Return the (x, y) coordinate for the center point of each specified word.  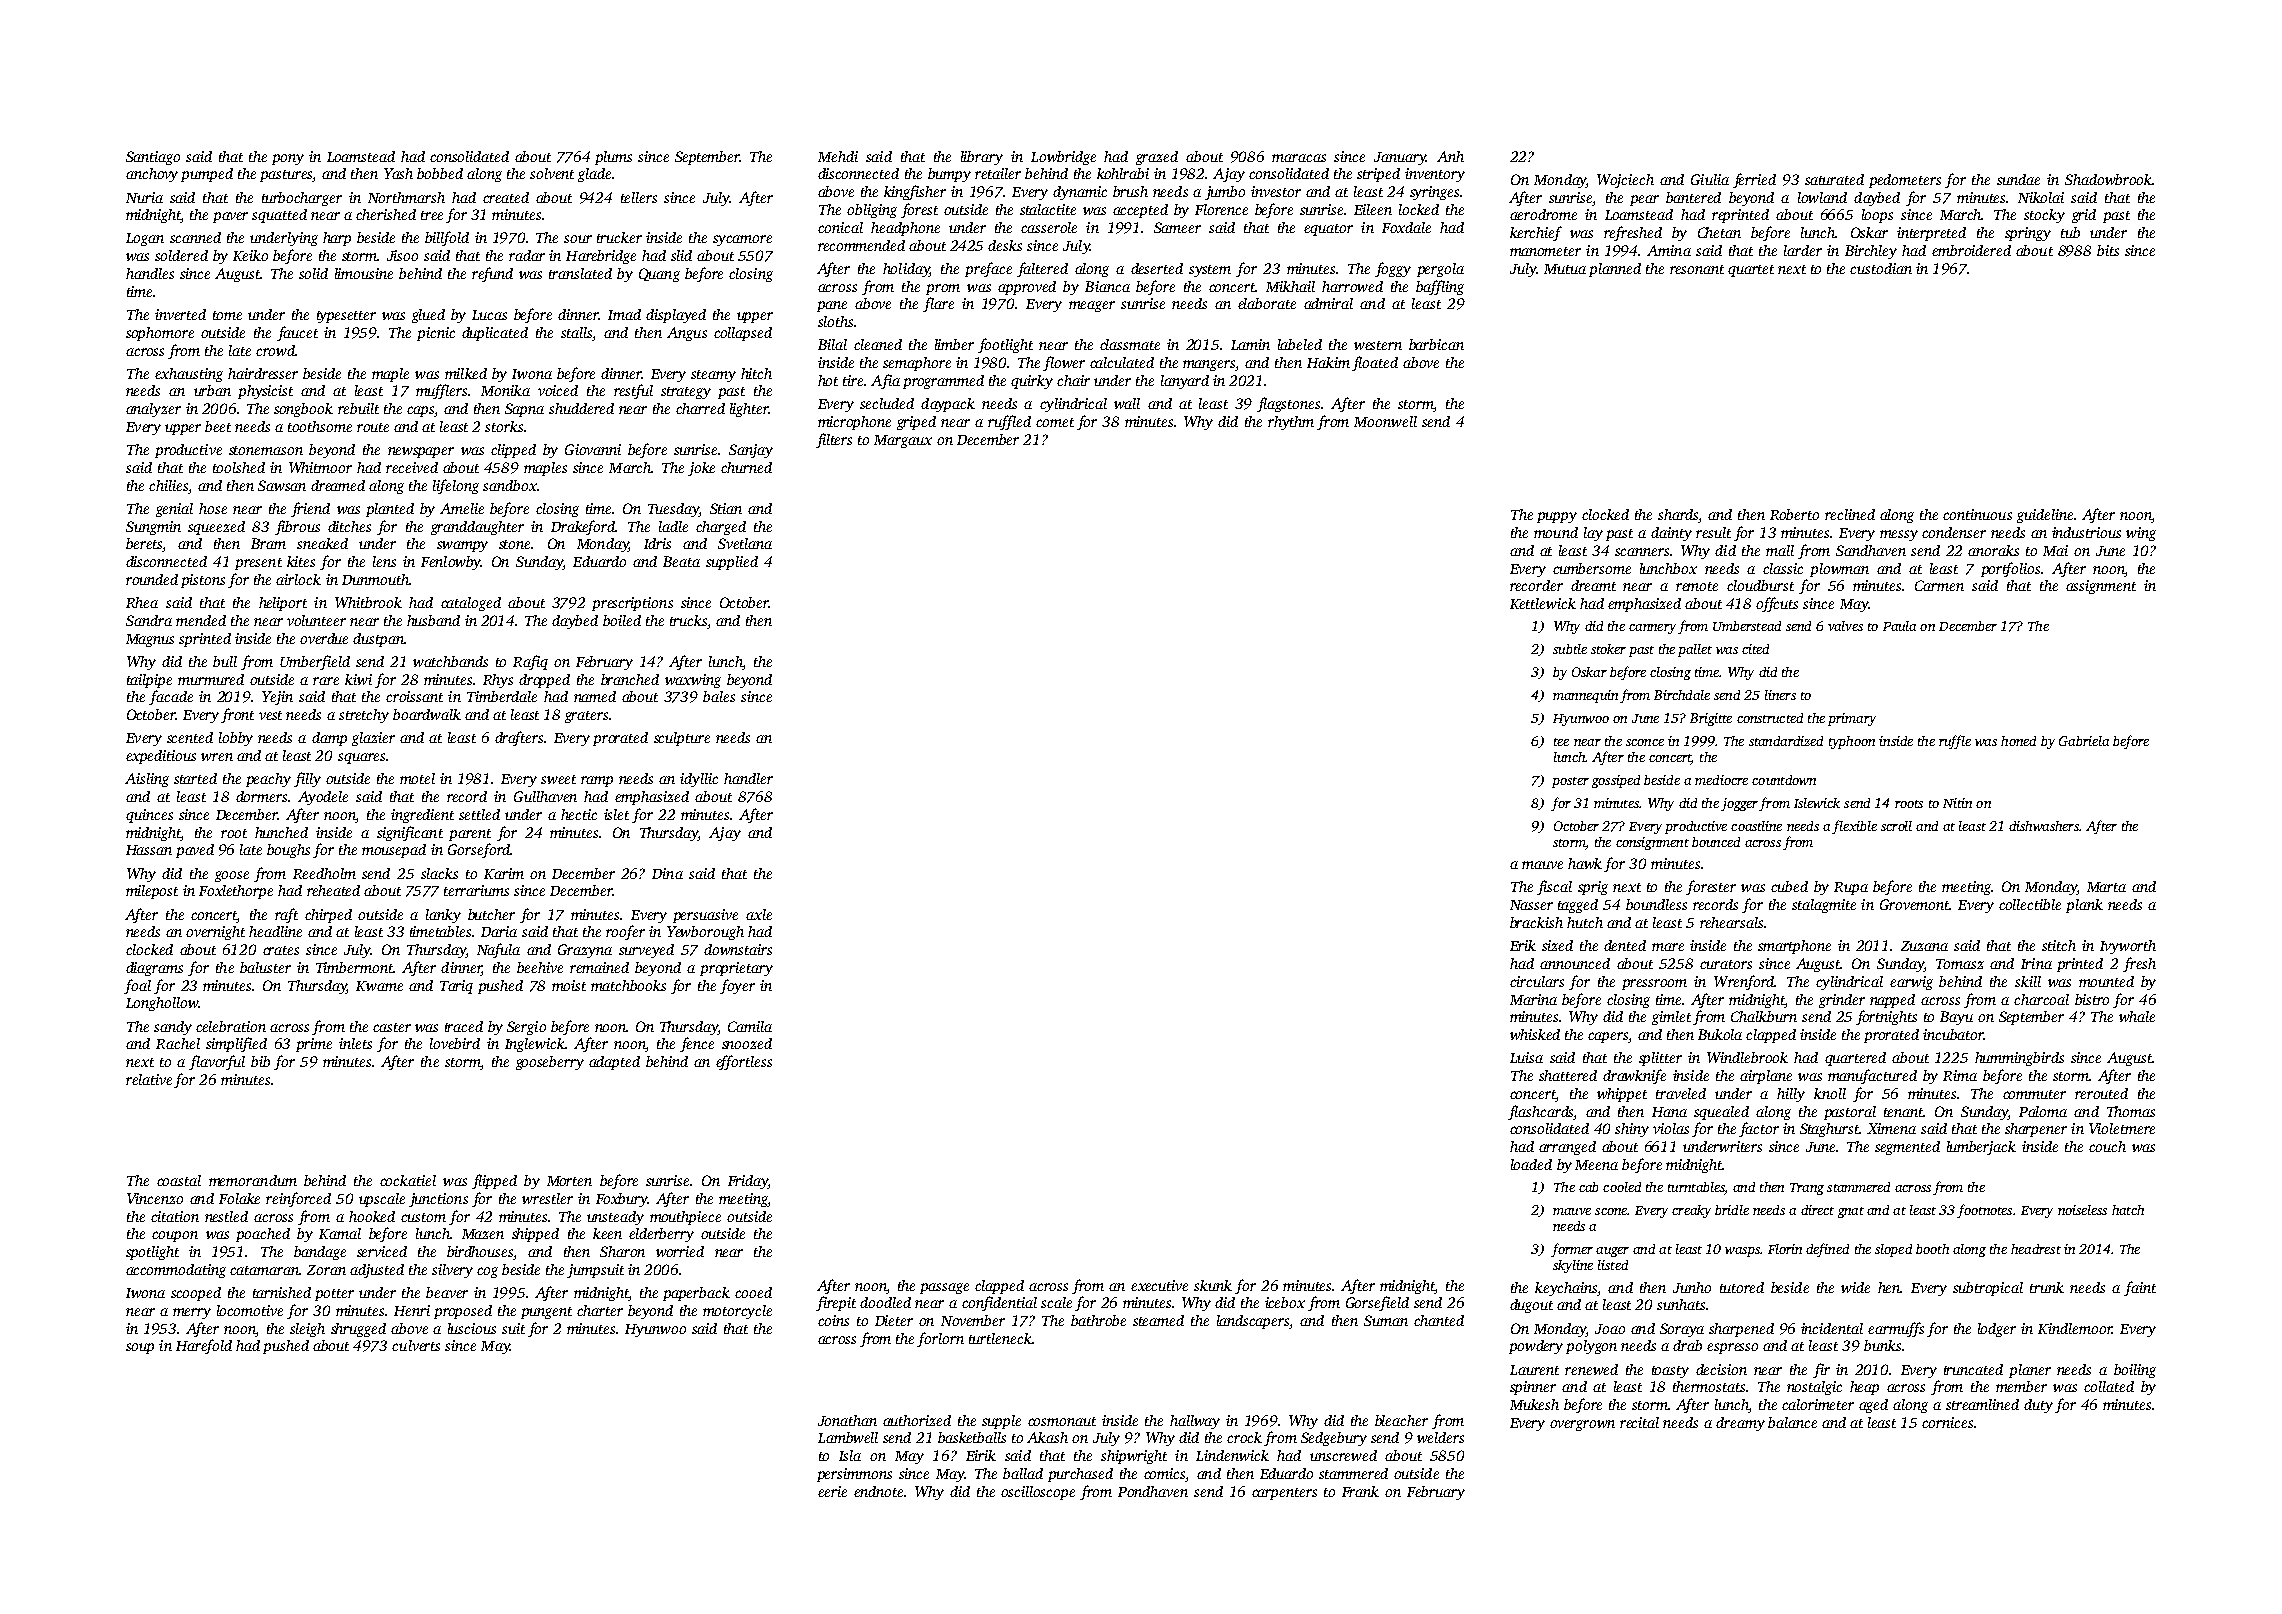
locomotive (250, 1310)
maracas (1299, 158)
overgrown (1582, 1425)
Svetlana (745, 543)
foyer (737, 986)
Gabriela (2084, 741)
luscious (472, 1328)
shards (1678, 516)
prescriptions (632, 604)
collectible (2030, 904)
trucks (688, 620)
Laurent (1534, 1370)
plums (613, 158)
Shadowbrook (2108, 179)
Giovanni (593, 449)
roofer (625, 932)
